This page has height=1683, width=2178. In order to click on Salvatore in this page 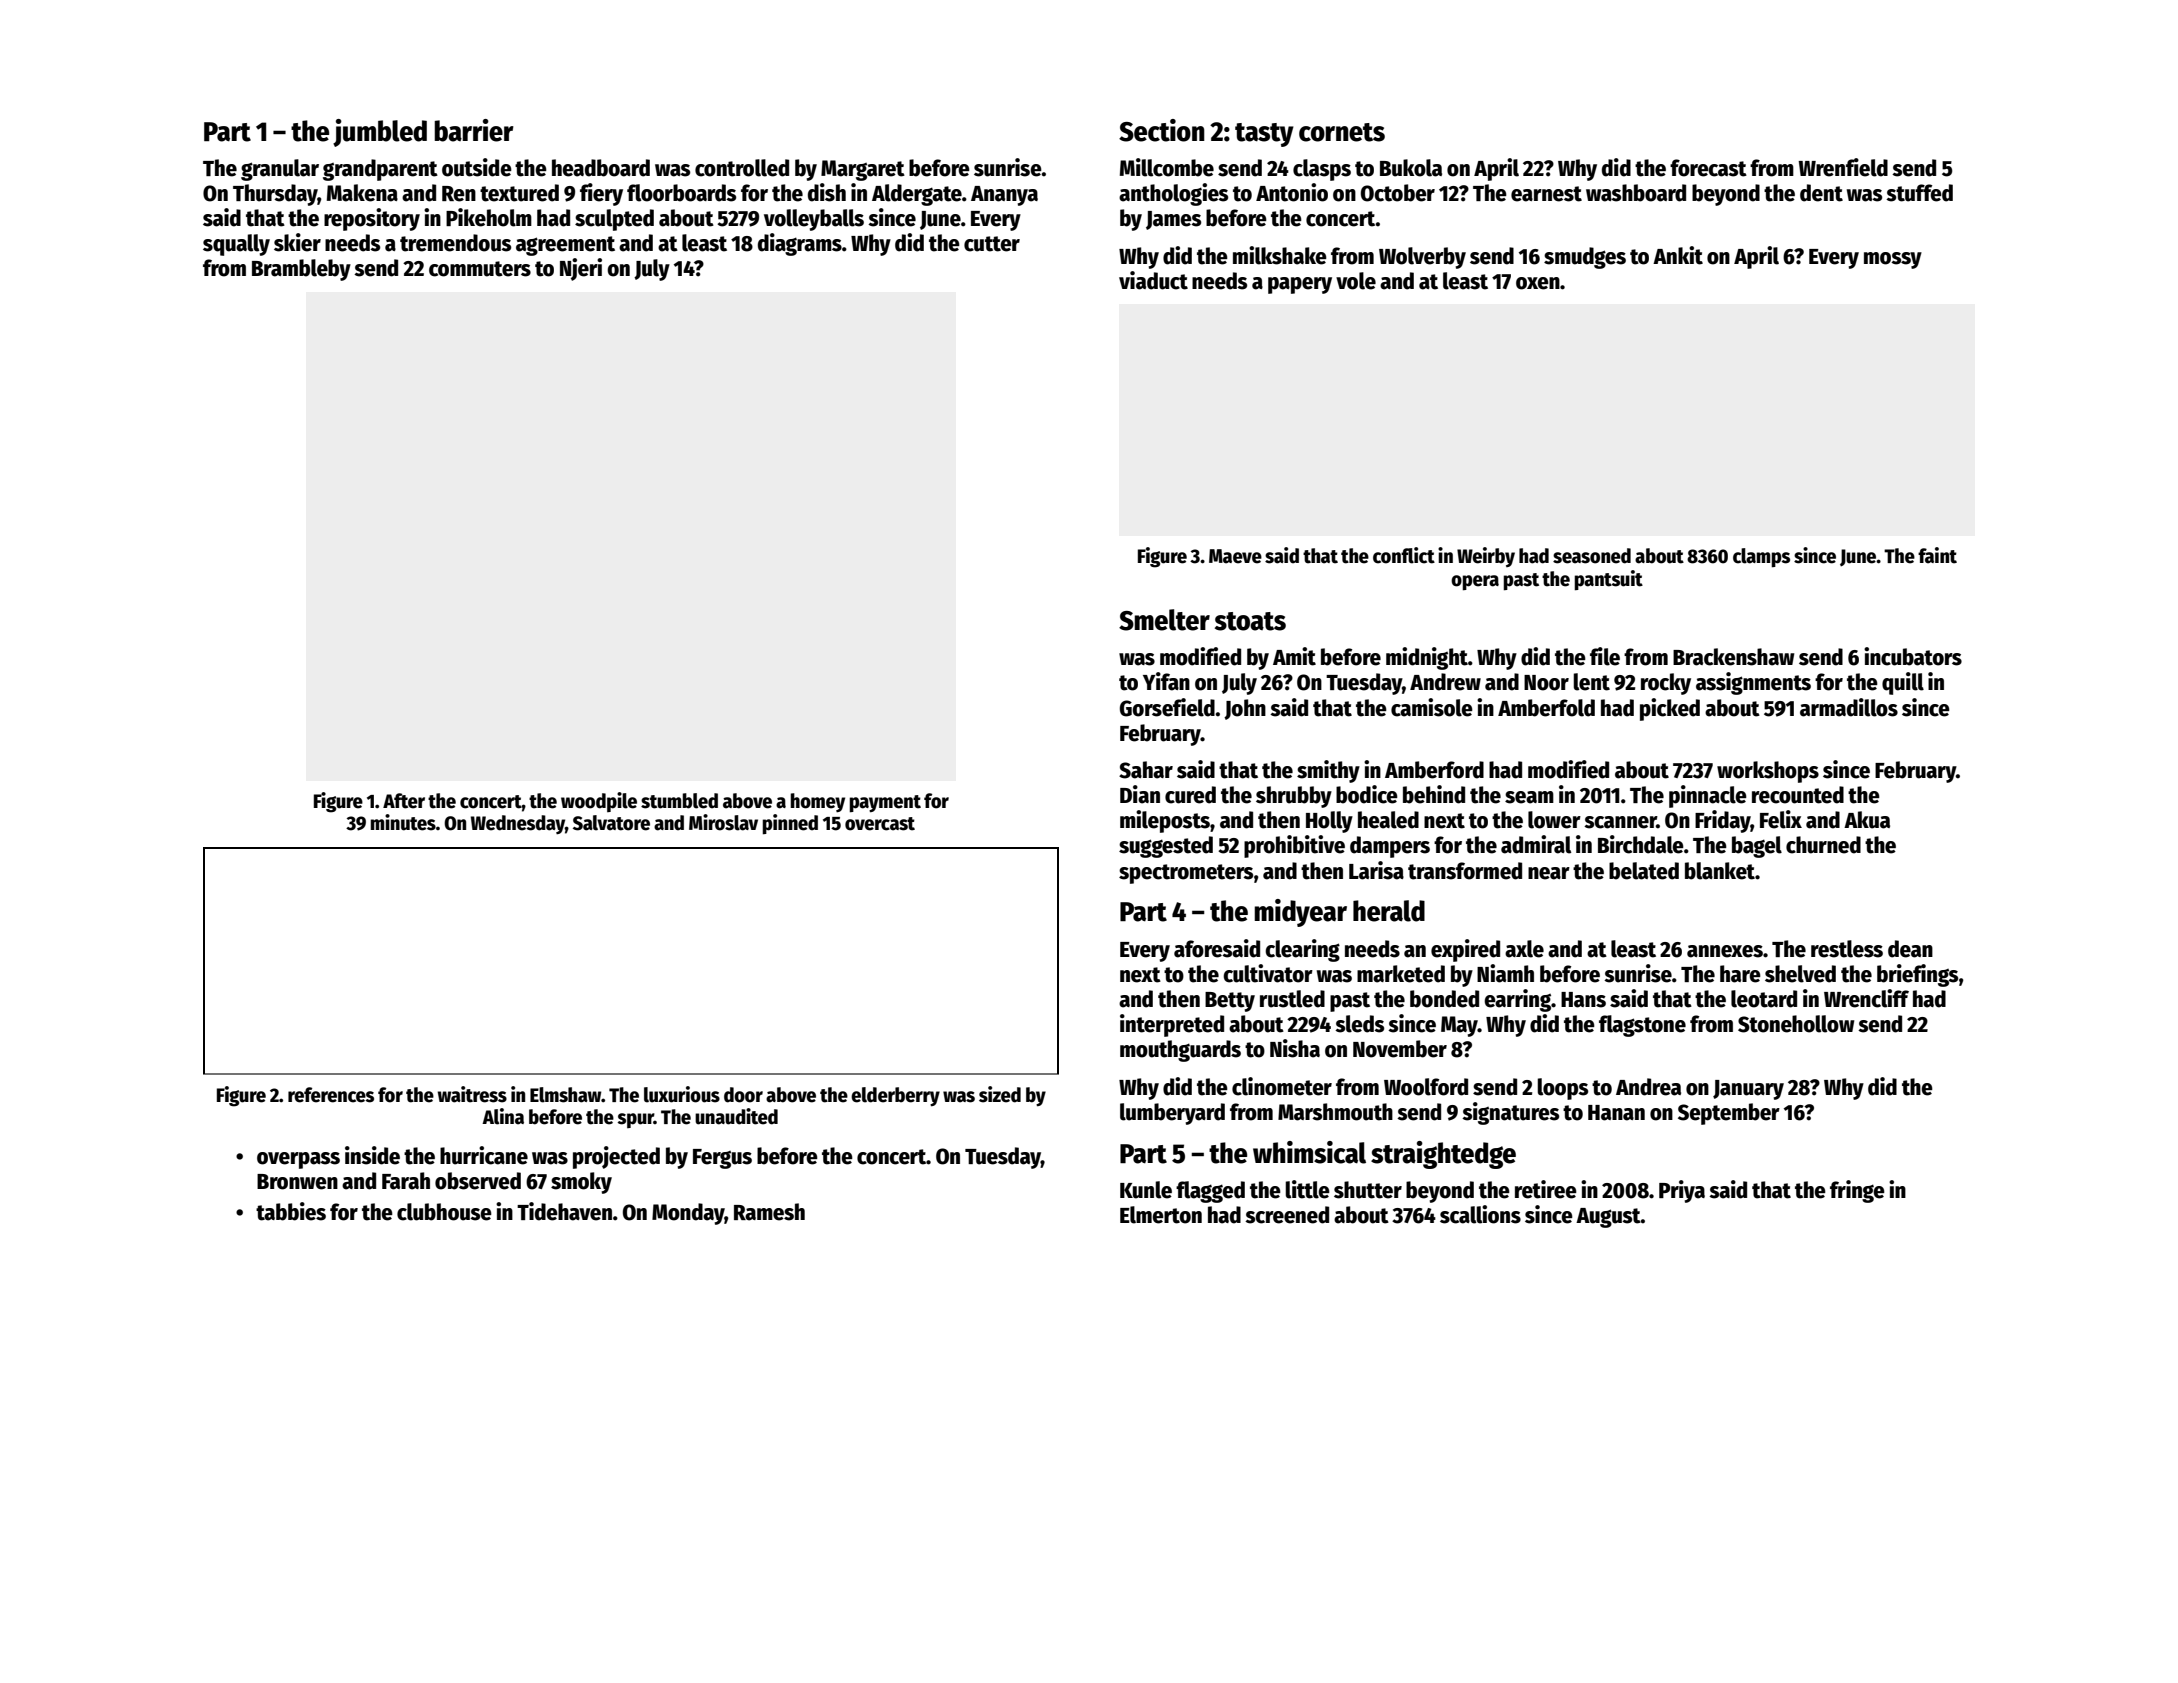, I will do `click(611, 823)`.
